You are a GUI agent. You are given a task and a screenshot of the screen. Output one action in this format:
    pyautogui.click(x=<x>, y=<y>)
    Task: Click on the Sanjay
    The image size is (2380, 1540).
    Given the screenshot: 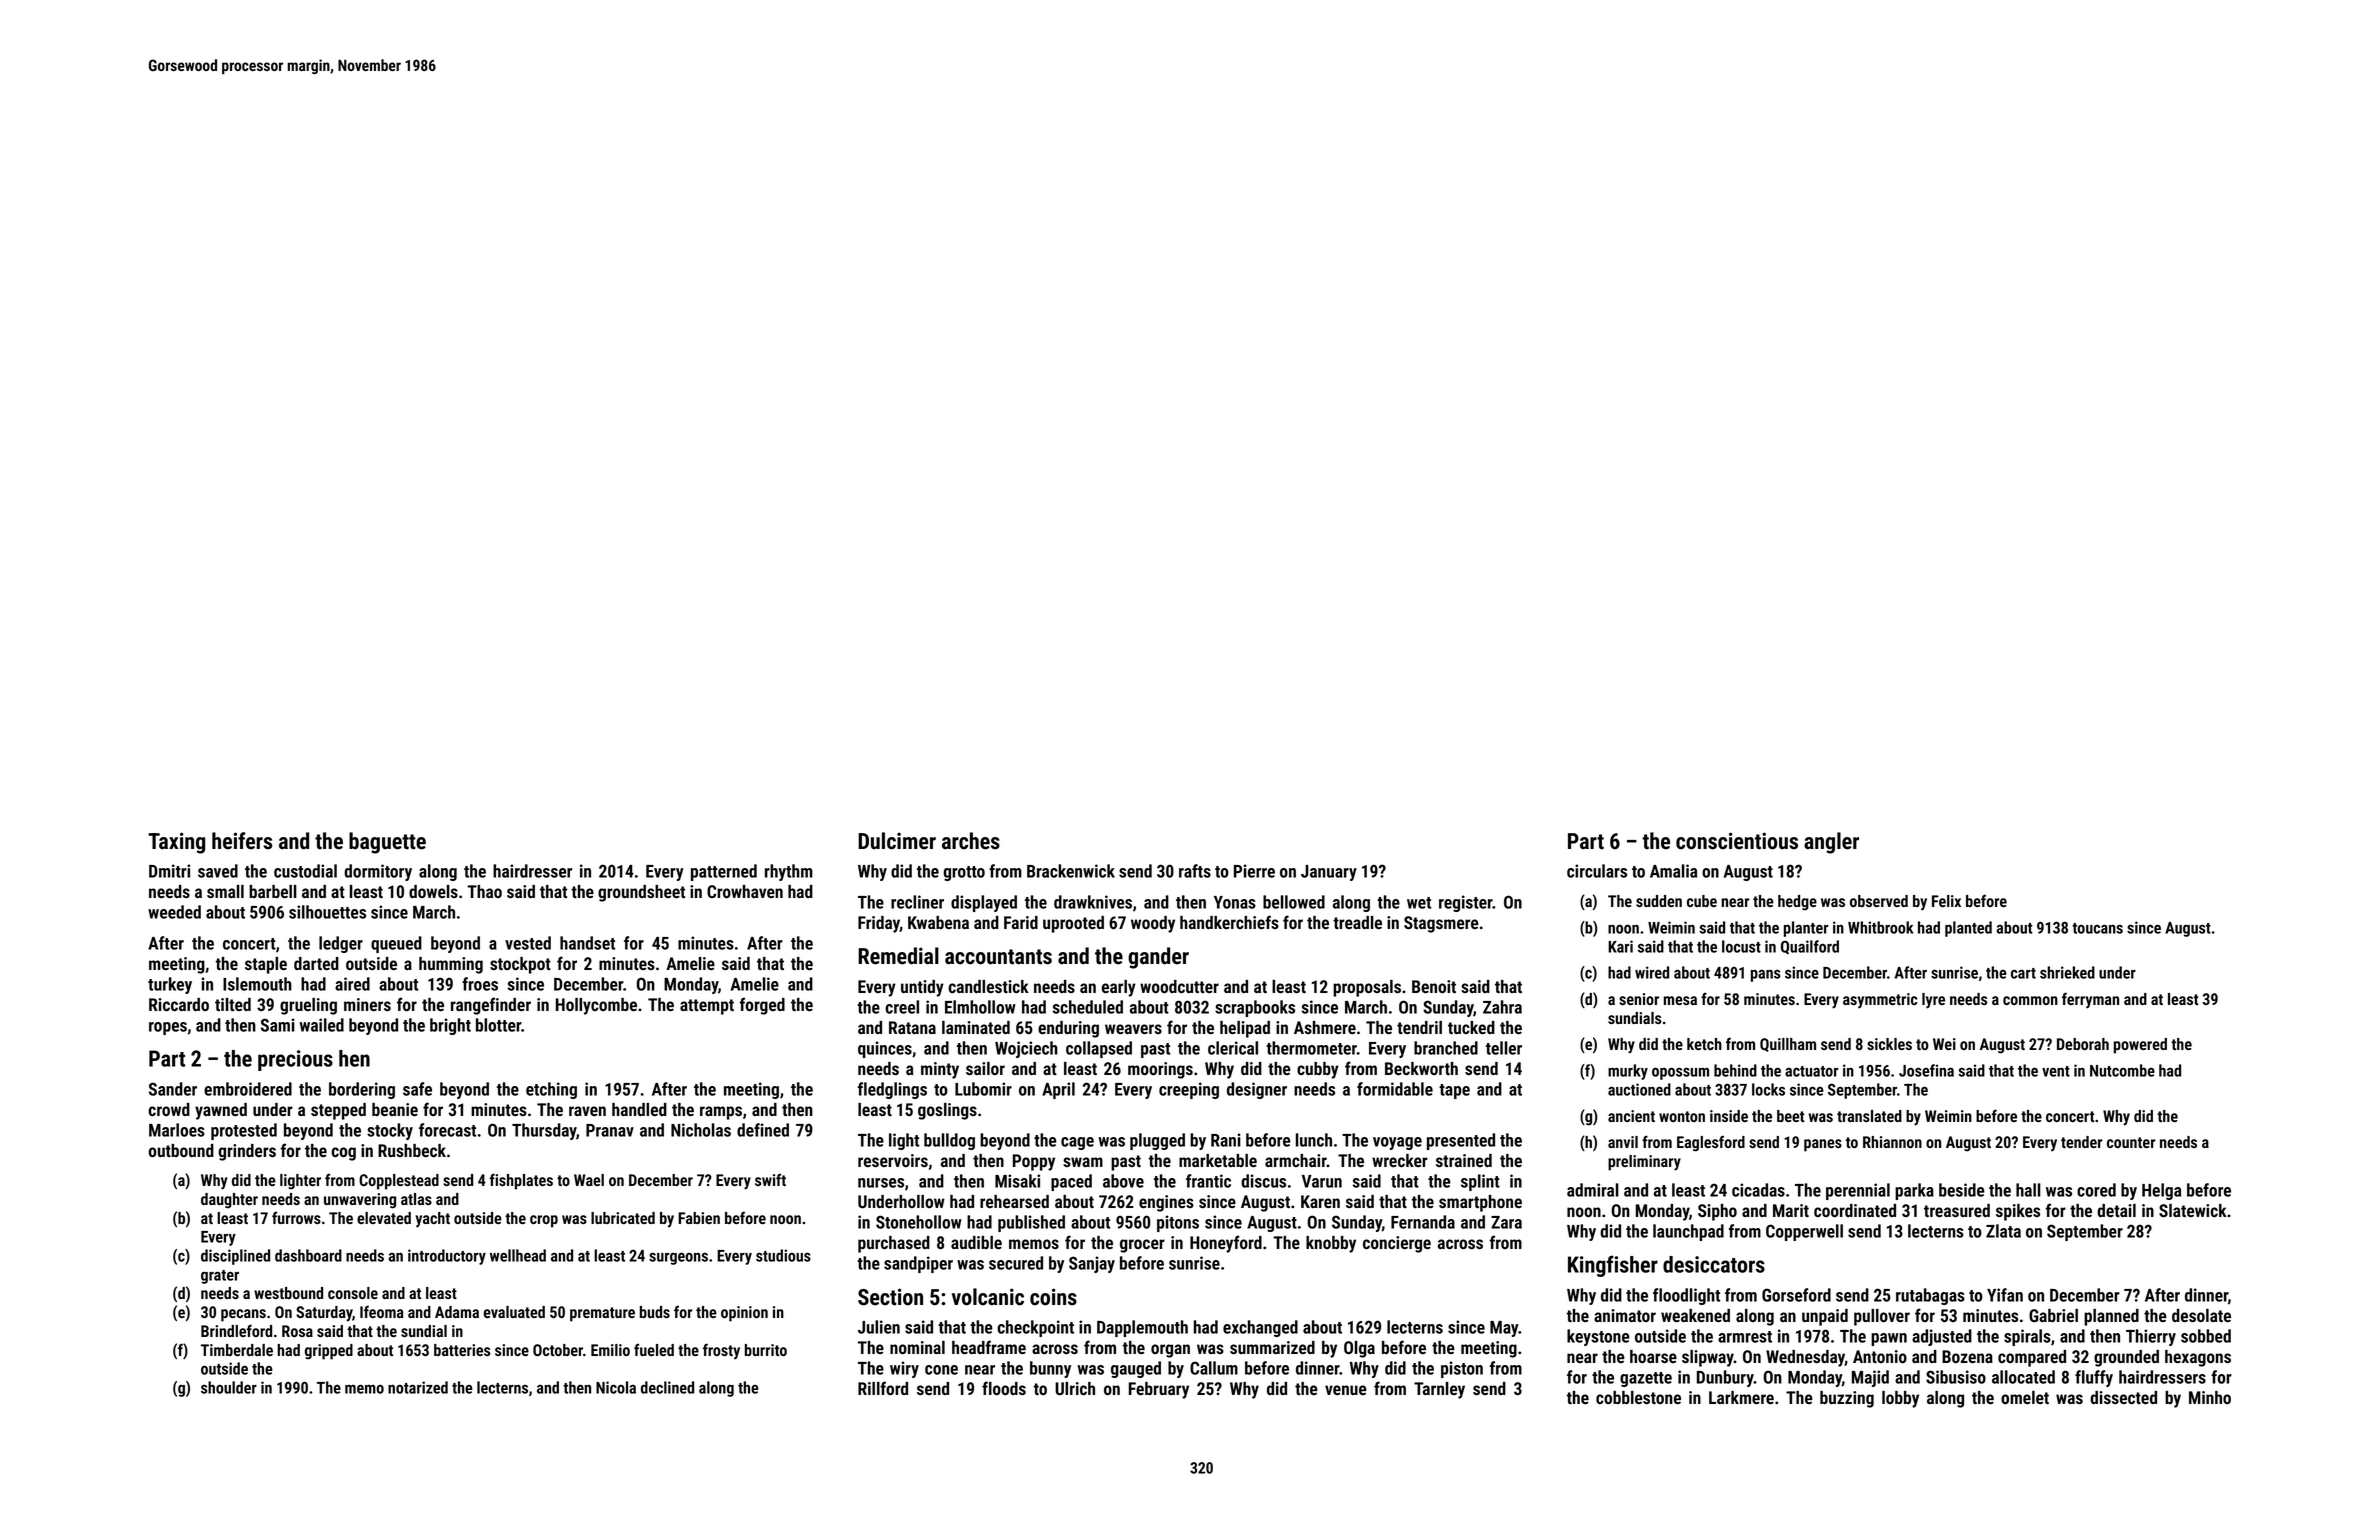 What is the action you would take?
    pyautogui.click(x=1092, y=1264)
